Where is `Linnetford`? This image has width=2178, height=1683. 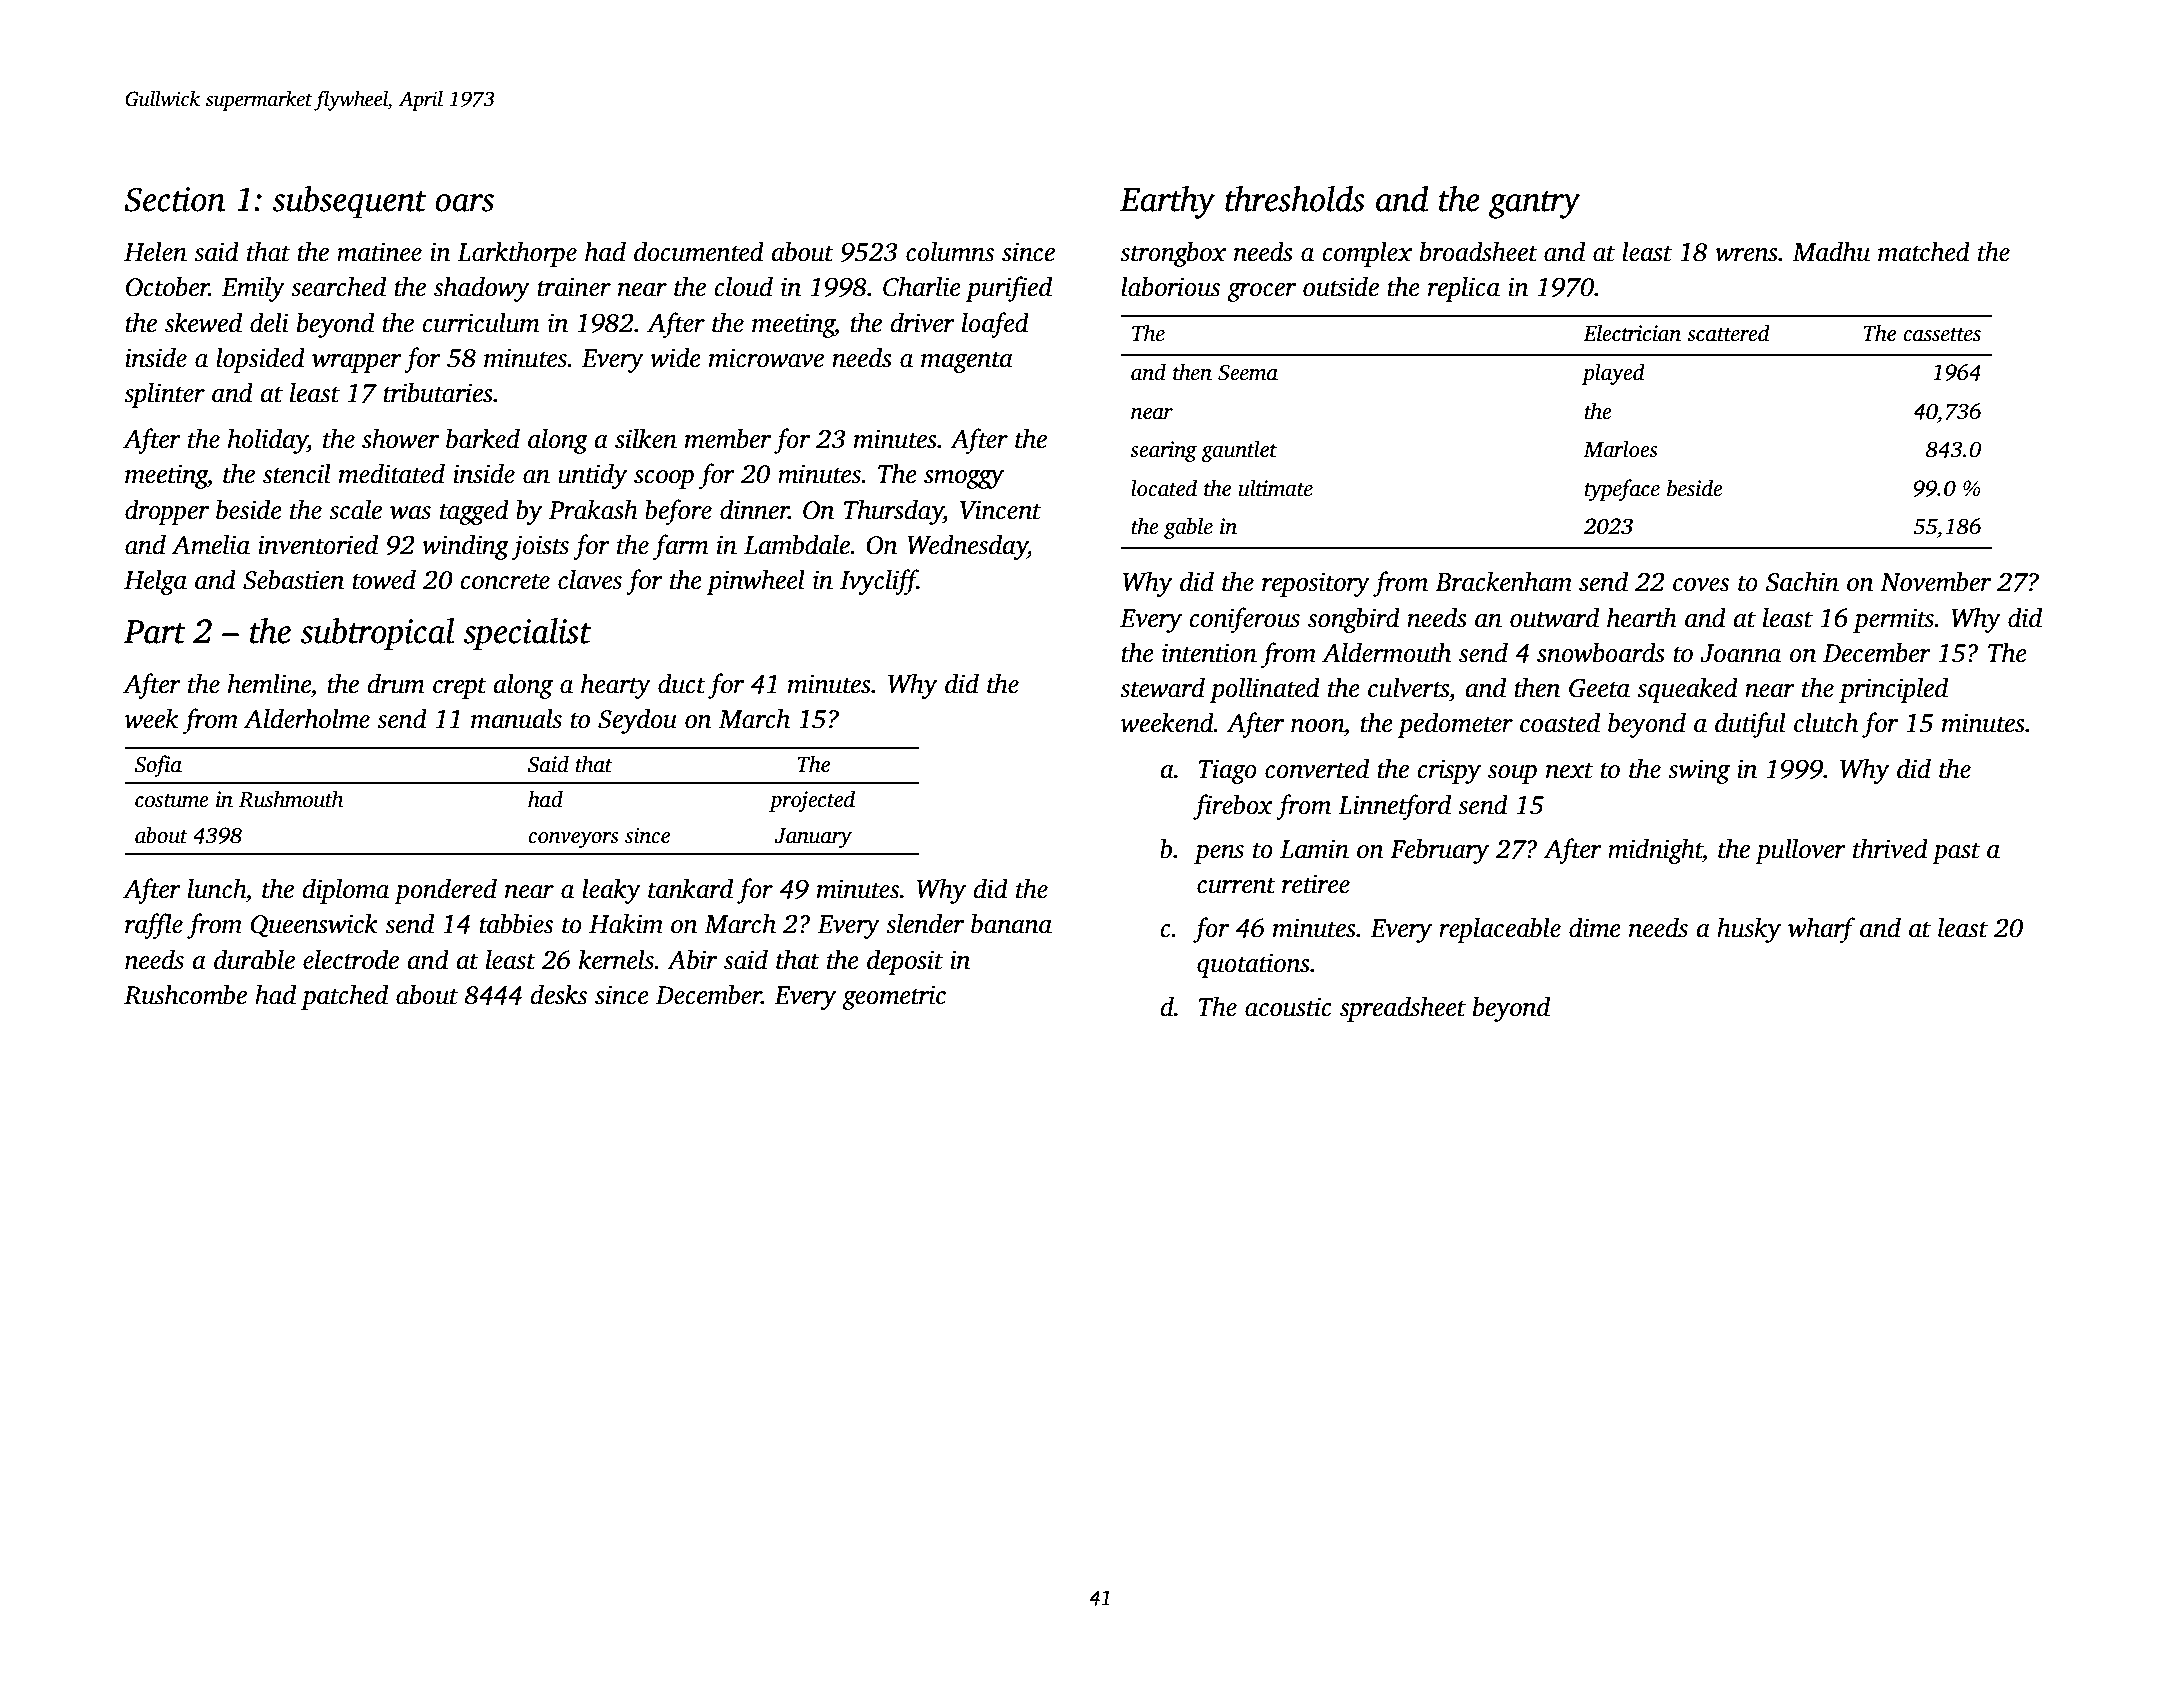 Linnetford is located at coordinates (1394, 807).
